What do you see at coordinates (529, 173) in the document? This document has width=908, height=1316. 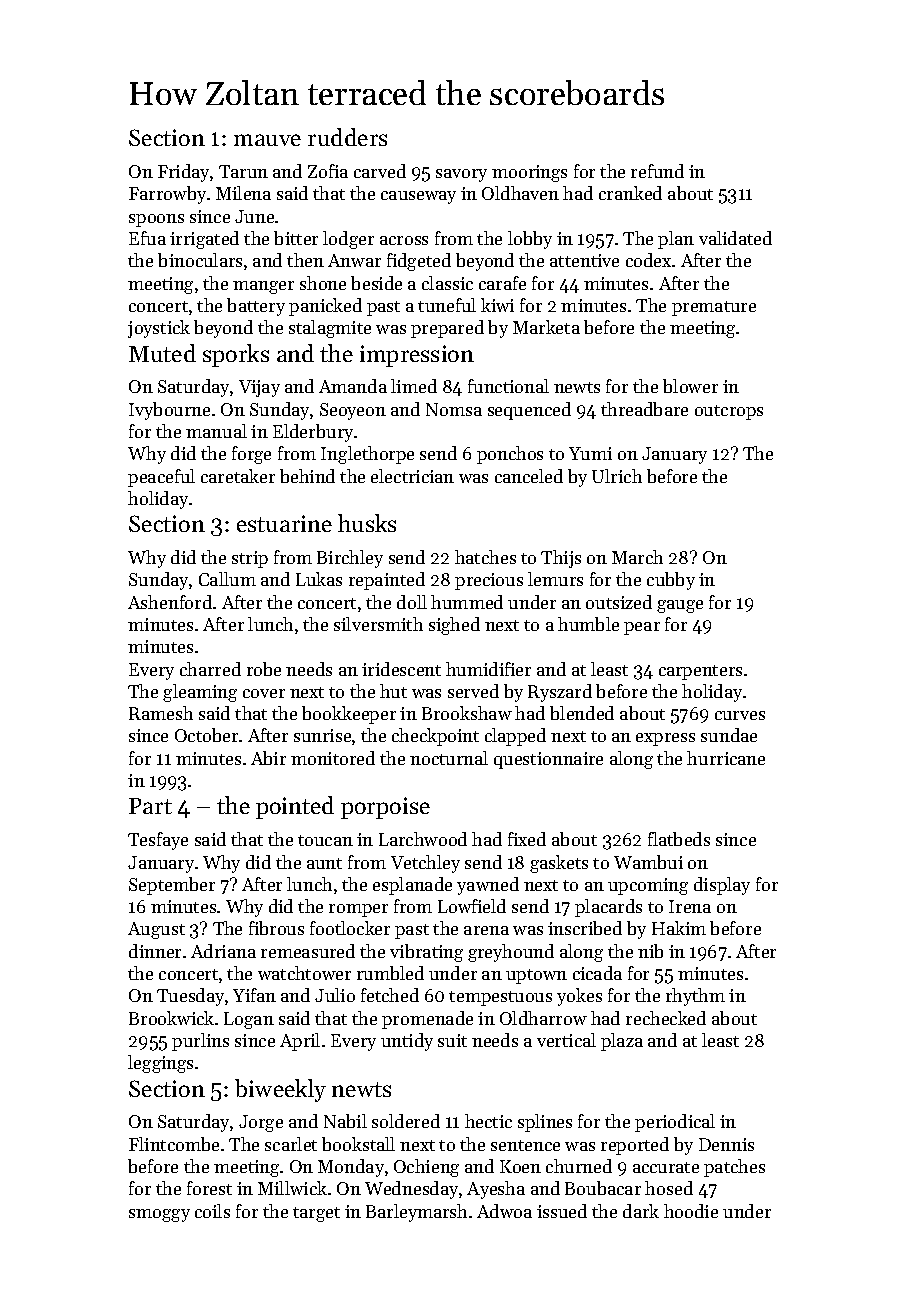 I see `moorings` at bounding box center [529, 173].
